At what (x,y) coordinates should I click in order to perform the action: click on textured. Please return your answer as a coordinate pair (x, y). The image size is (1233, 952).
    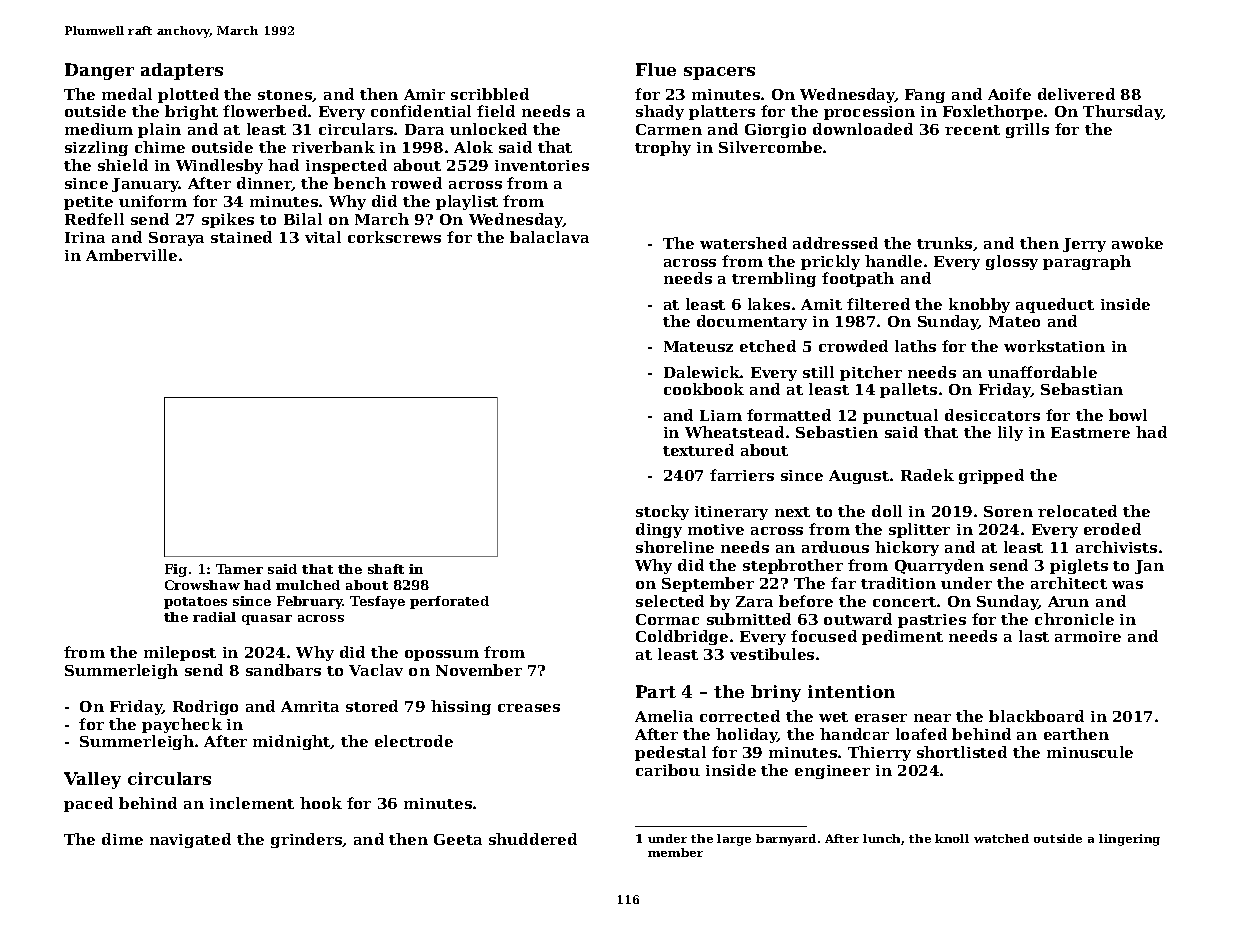
    Looking at the image, I should click on (698, 450).
